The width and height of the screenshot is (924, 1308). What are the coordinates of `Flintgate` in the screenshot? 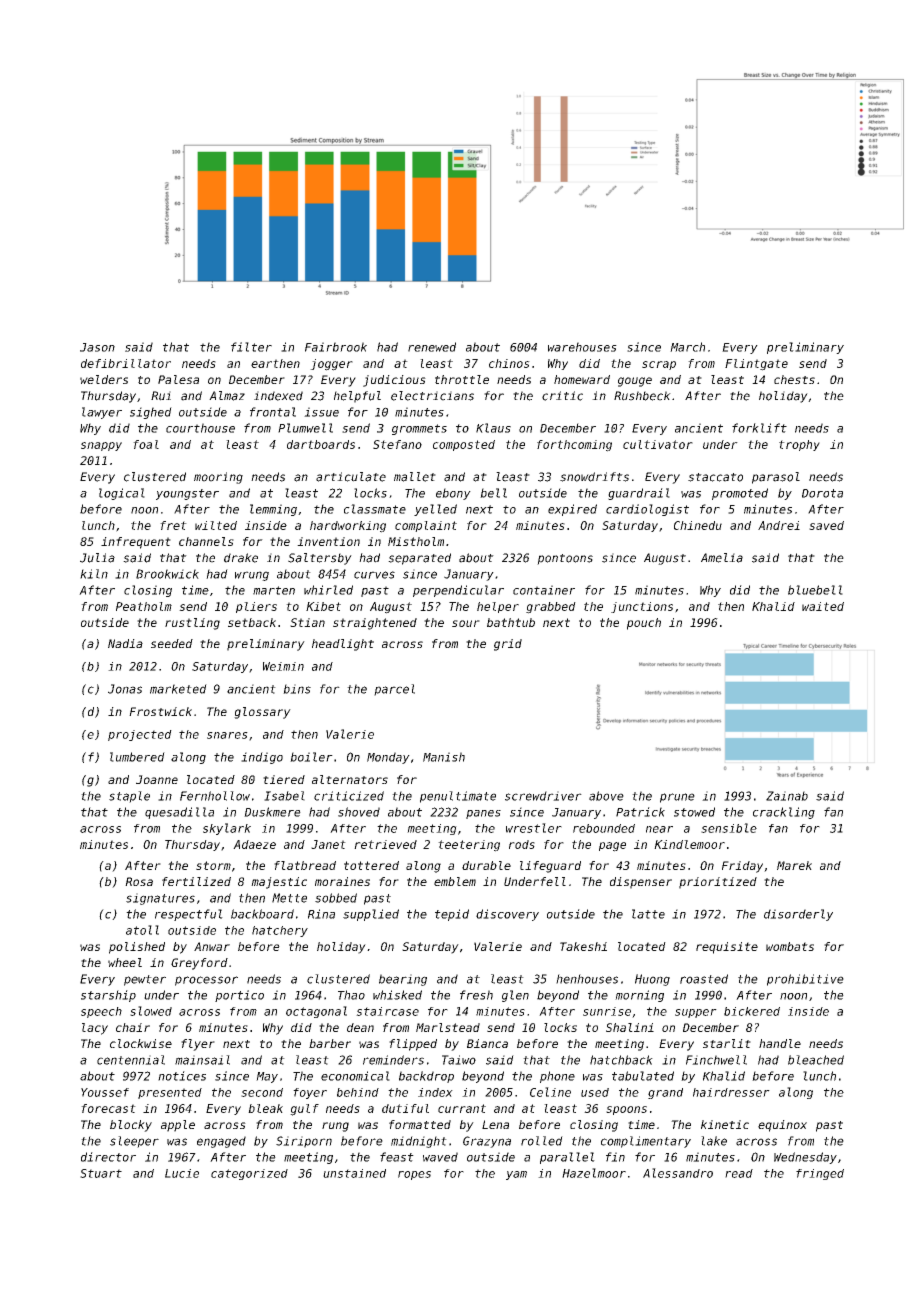 It's located at (756, 365).
